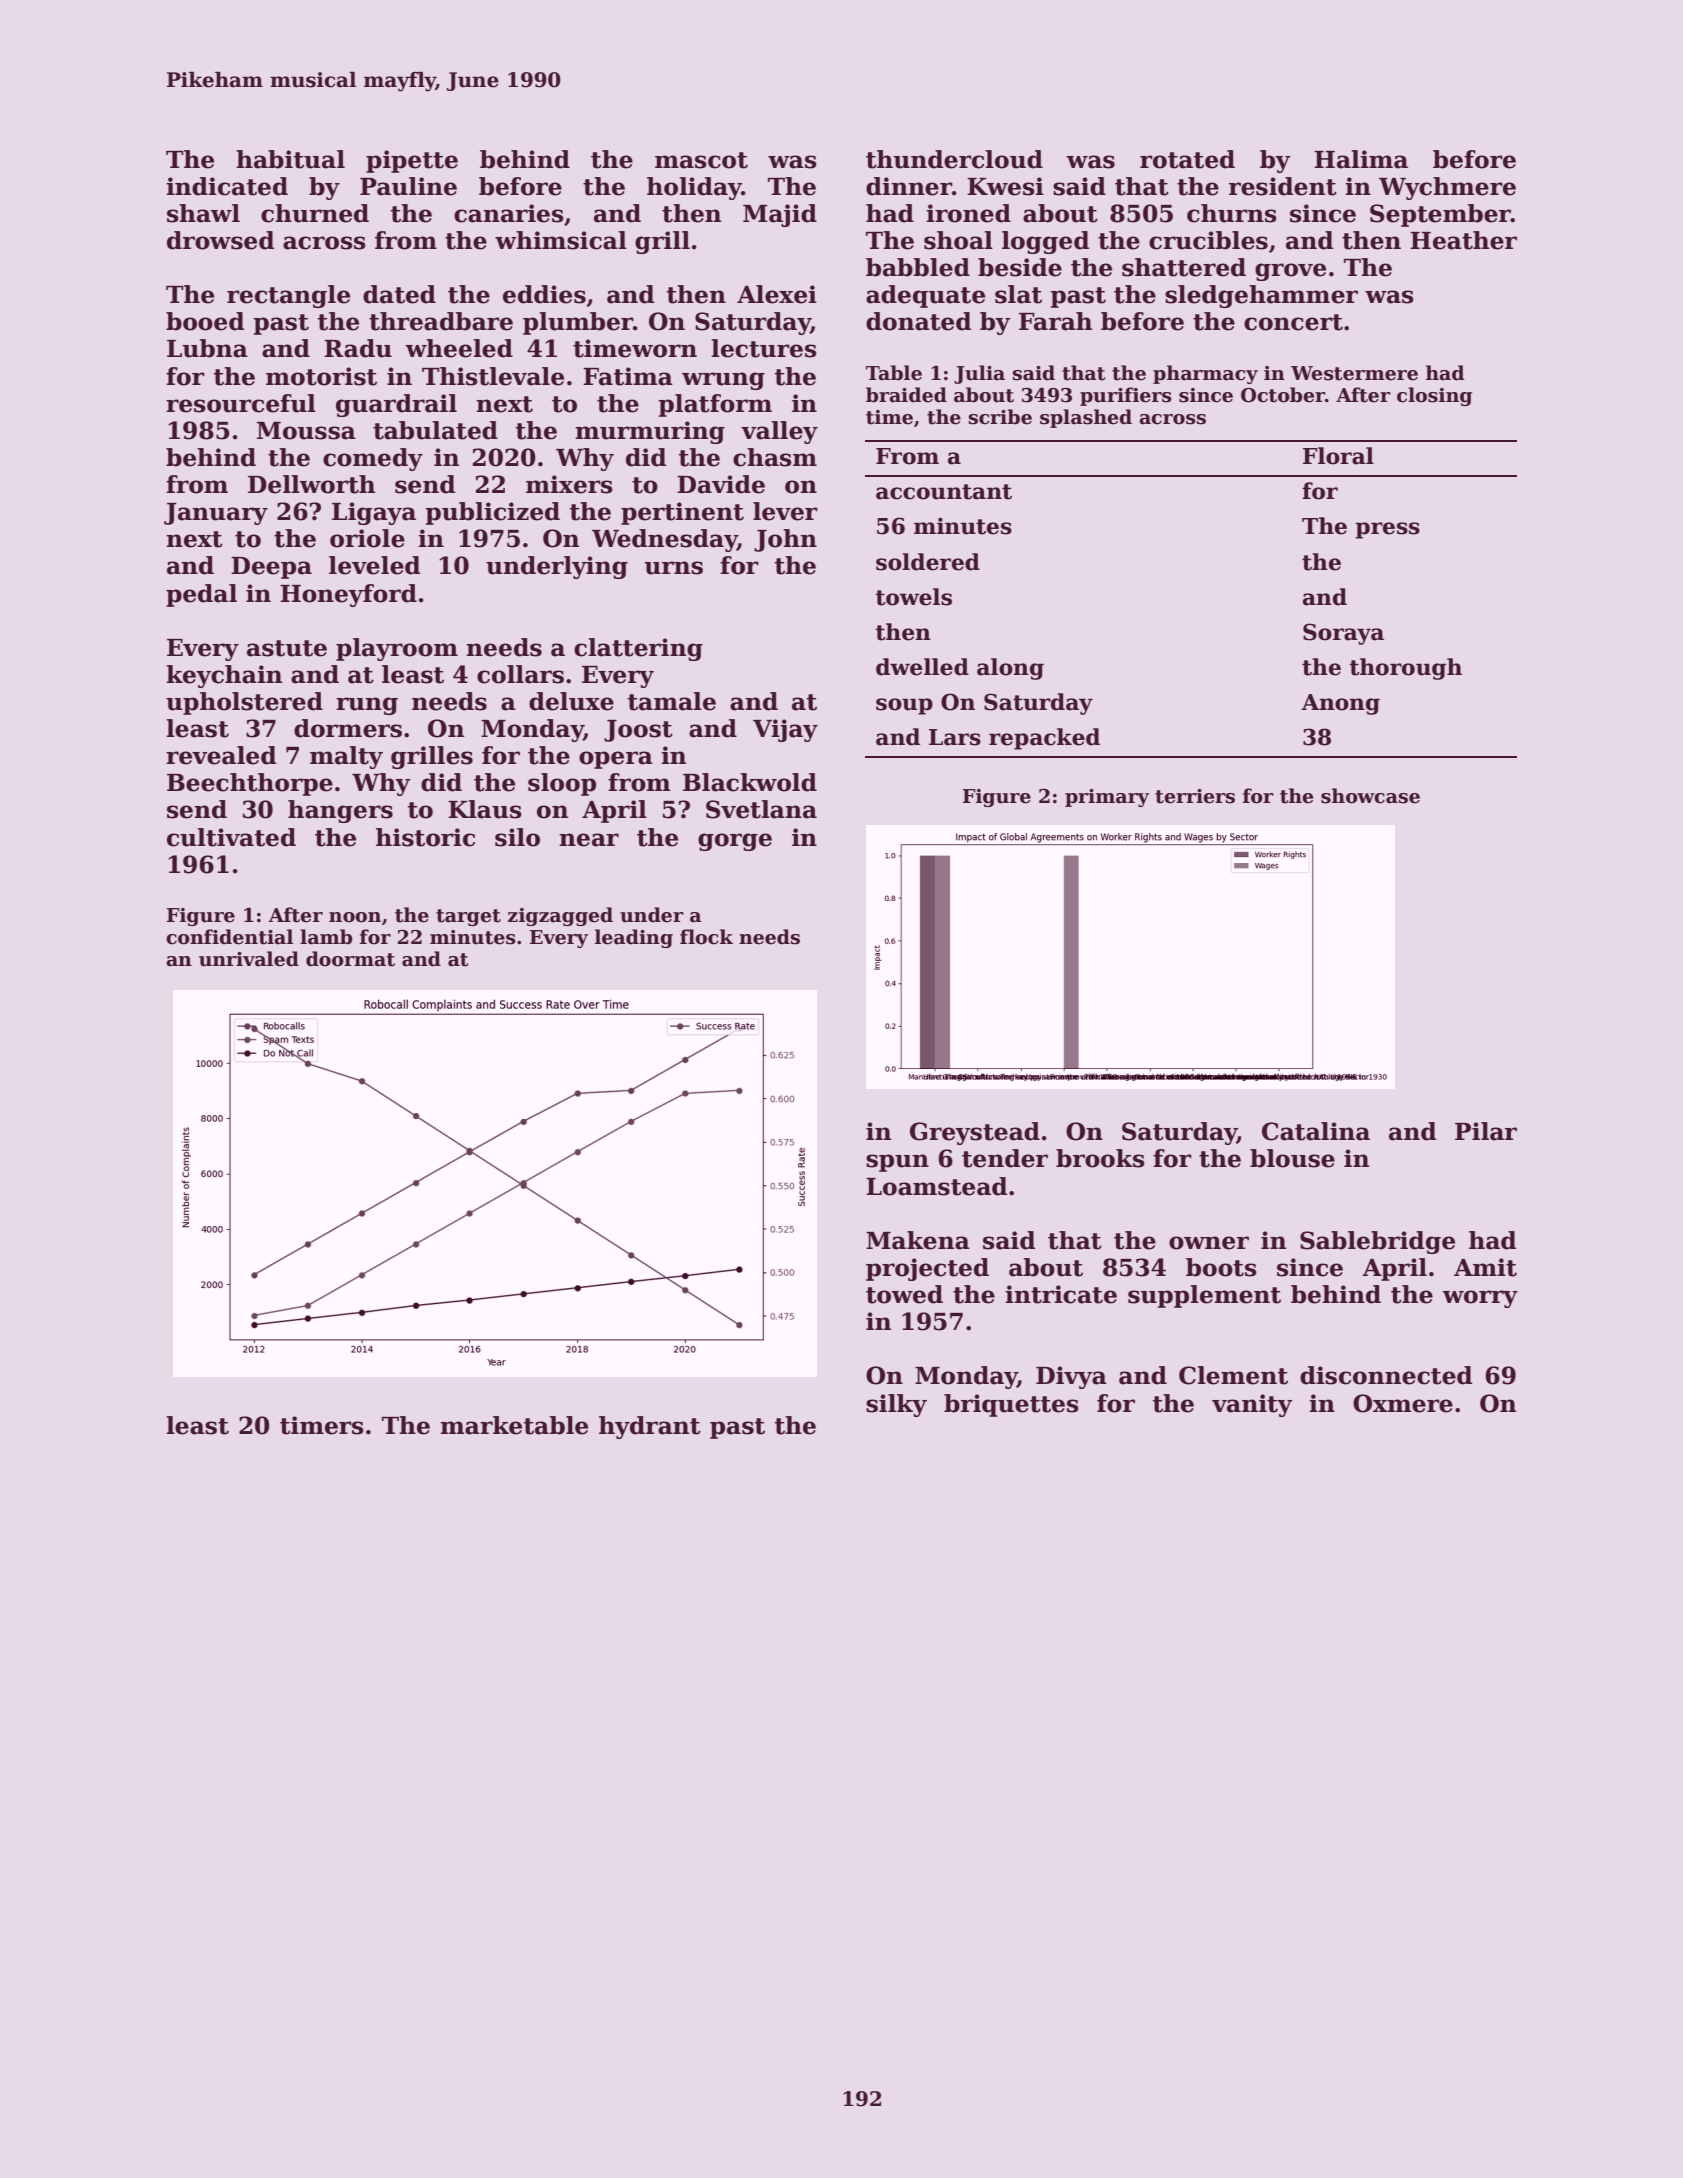  What do you see at coordinates (721, 484) in the screenshot?
I see `Davide` at bounding box center [721, 484].
